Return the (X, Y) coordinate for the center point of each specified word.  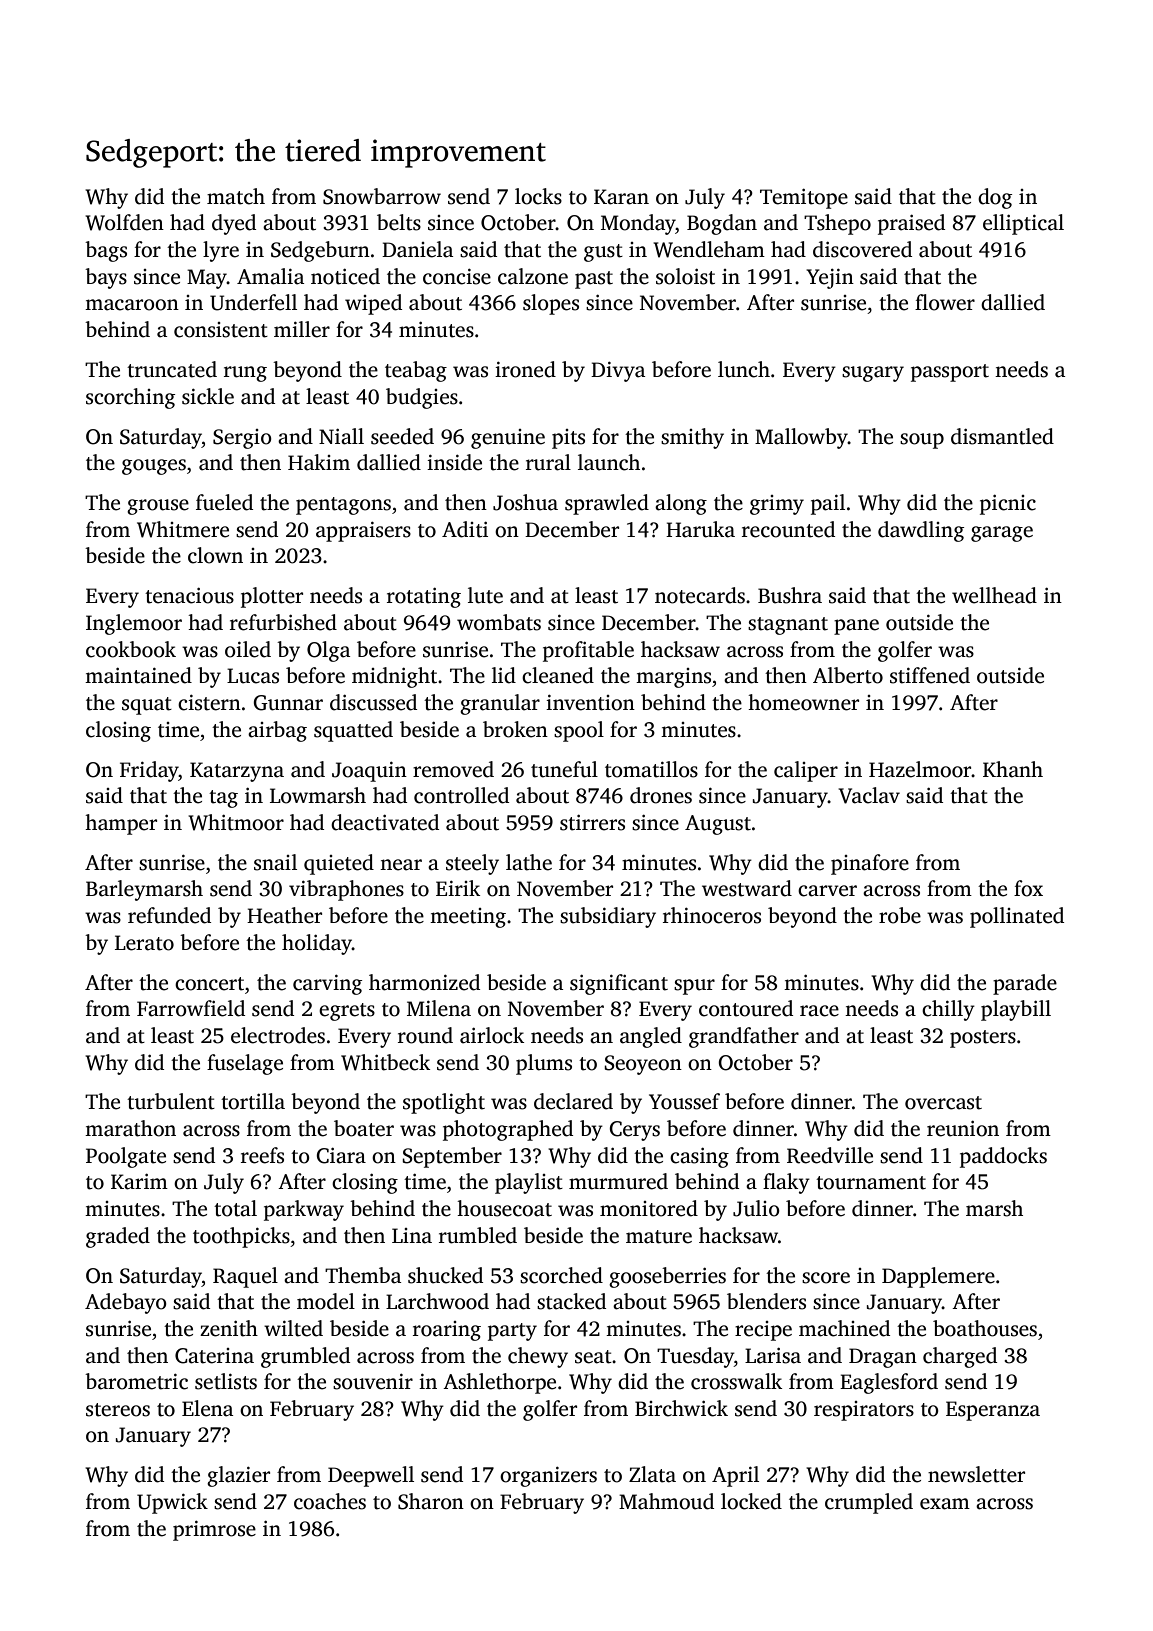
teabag (416, 371)
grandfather (744, 1037)
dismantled (1002, 436)
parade (1025, 984)
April (735, 1476)
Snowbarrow (382, 196)
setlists (226, 1381)
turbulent (171, 1101)
